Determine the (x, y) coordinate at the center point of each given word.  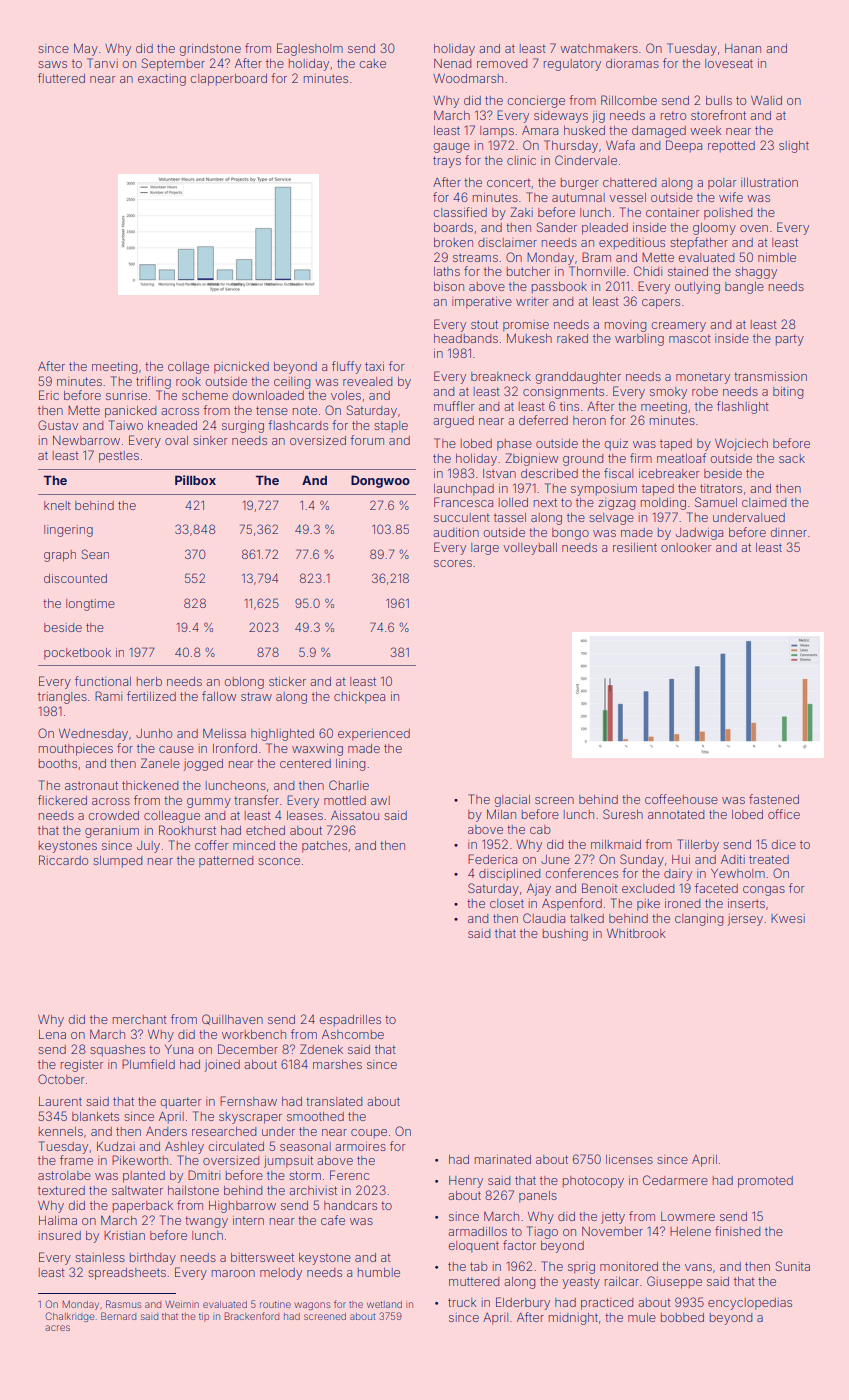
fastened (774, 799)
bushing (565, 935)
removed (502, 63)
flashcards (298, 425)
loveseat (729, 63)
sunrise (126, 395)
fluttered (61, 78)
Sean (95, 554)
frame (76, 1160)
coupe (369, 1134)
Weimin (182, 1304)
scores (453, 563)
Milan (501, 814)
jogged (203, 765)
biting (788, 393)
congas (764, 891)
